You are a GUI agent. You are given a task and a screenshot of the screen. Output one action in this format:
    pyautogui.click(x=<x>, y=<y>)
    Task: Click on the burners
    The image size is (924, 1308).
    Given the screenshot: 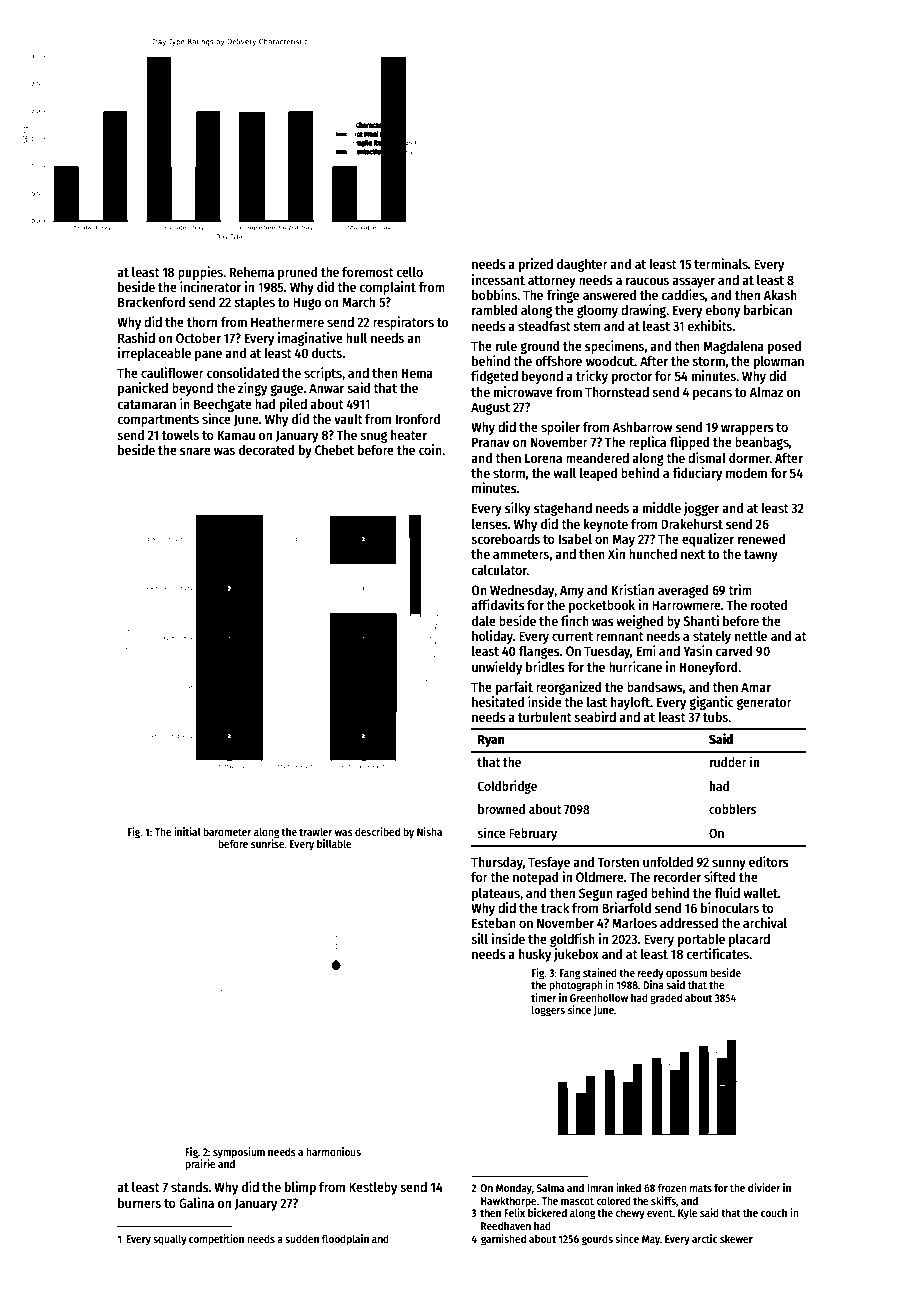 What is the action you would take?
    pyautogui.click(x=139, y=1203)
